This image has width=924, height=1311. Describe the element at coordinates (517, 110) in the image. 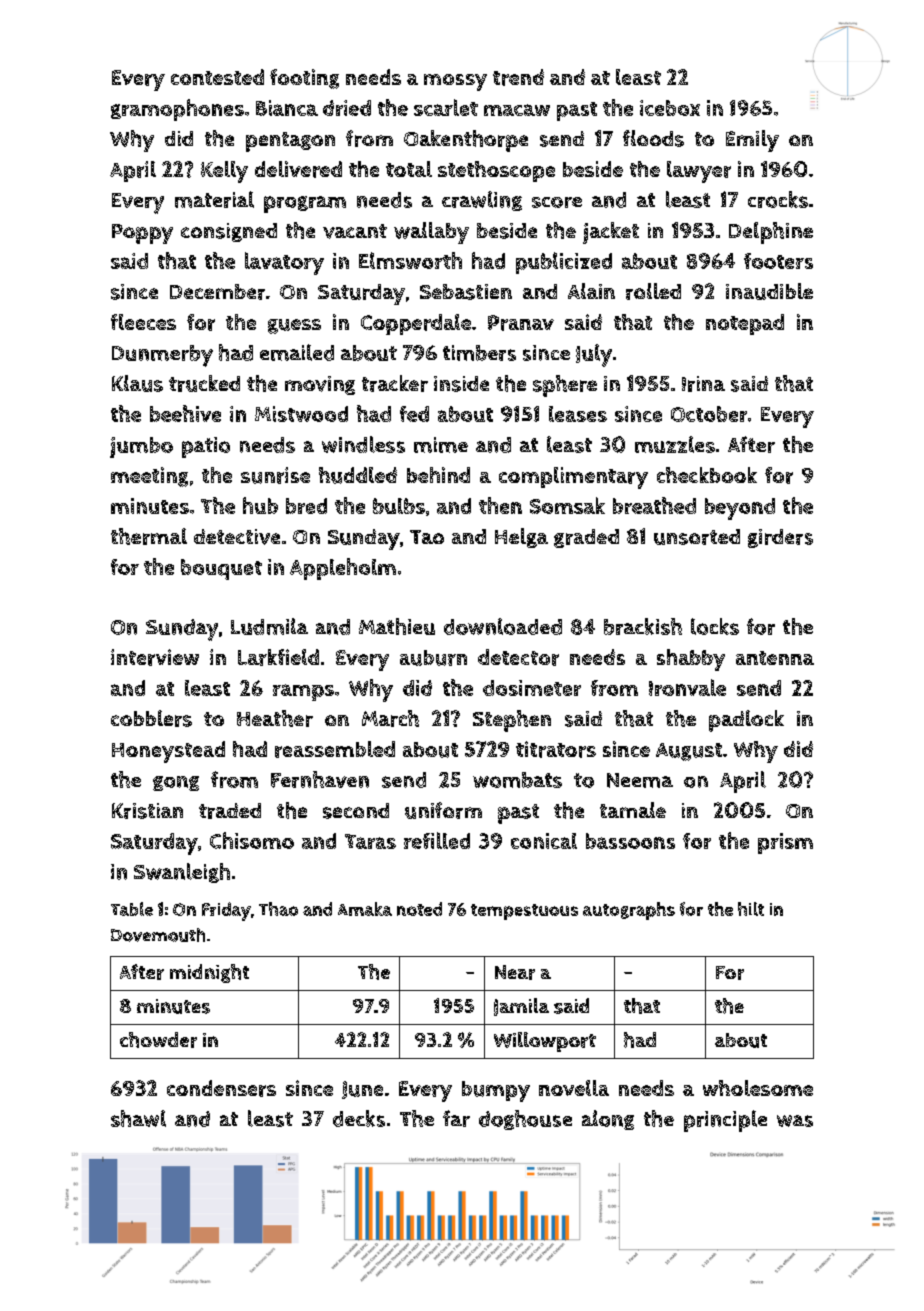

I see `macaw` at that location.
